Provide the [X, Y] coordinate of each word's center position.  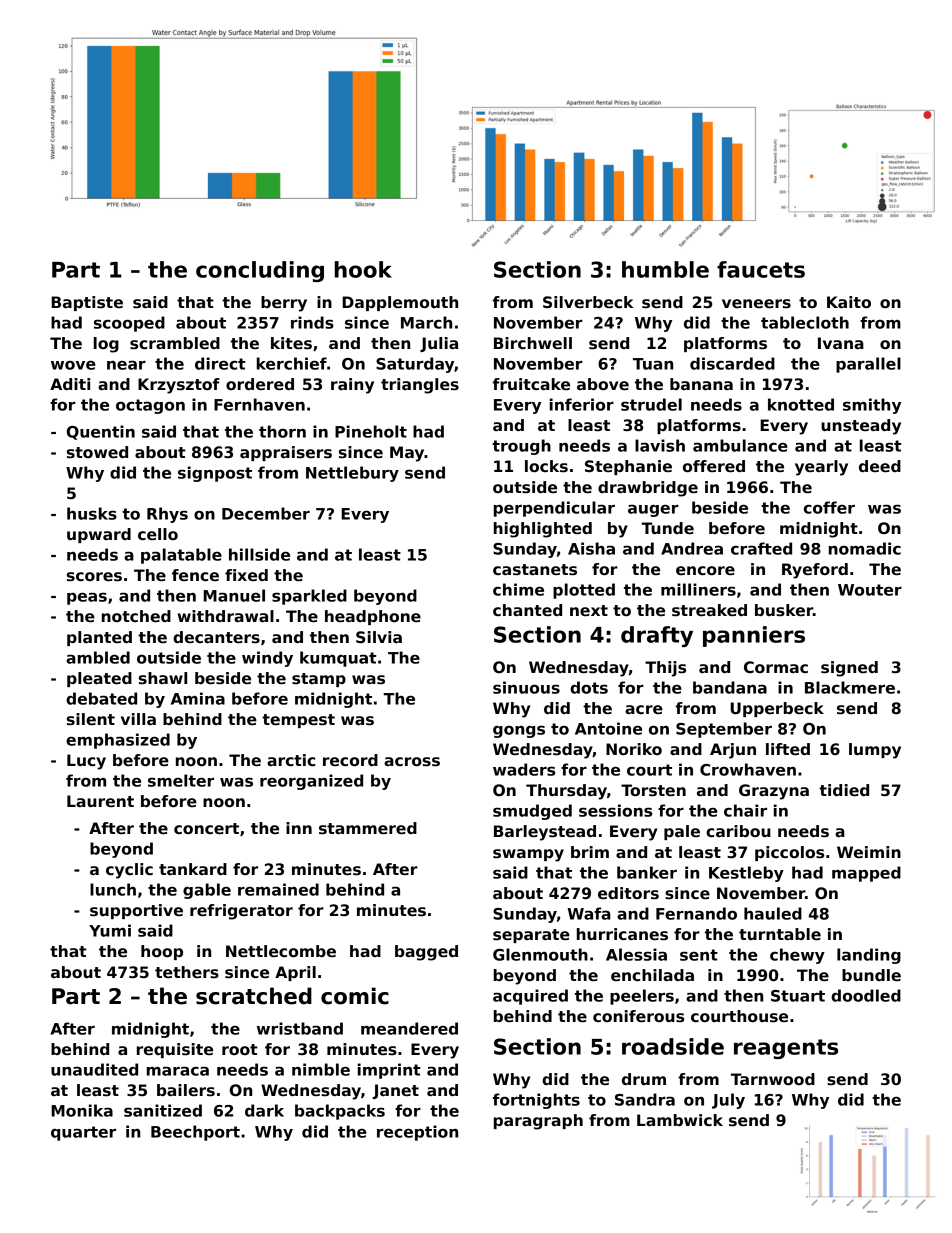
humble [665, 269]
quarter [83, 1133]
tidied [844, 790]
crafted [761, 548]
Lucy [86, 762]
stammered [368, 828]
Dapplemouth [400, 303]
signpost [215, 474]
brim [590, 852]
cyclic [129, 871]
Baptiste [87, 303]
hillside [259, 554]
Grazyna [774, 792]
